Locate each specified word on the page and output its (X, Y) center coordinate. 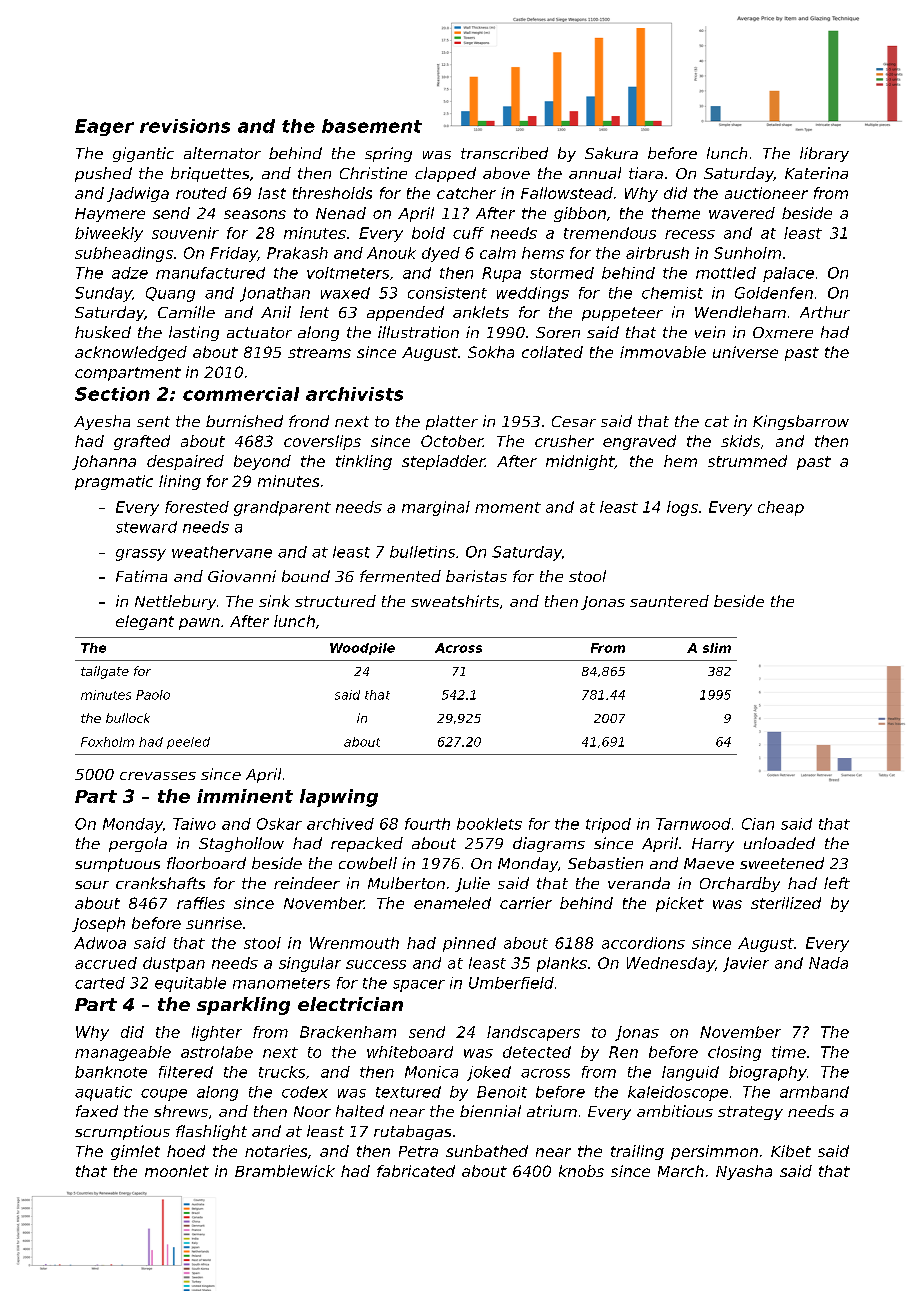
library (824, 154)
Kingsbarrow (801, 422)
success (376, 964)
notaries (276, 1151)
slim (717, 648)
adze (130, 273)
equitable (190, 984)
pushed (103, 174)
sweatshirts (455, 601)
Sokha (491, 352)
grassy (141, 555)
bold (428, 233)
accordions (643, 943)
